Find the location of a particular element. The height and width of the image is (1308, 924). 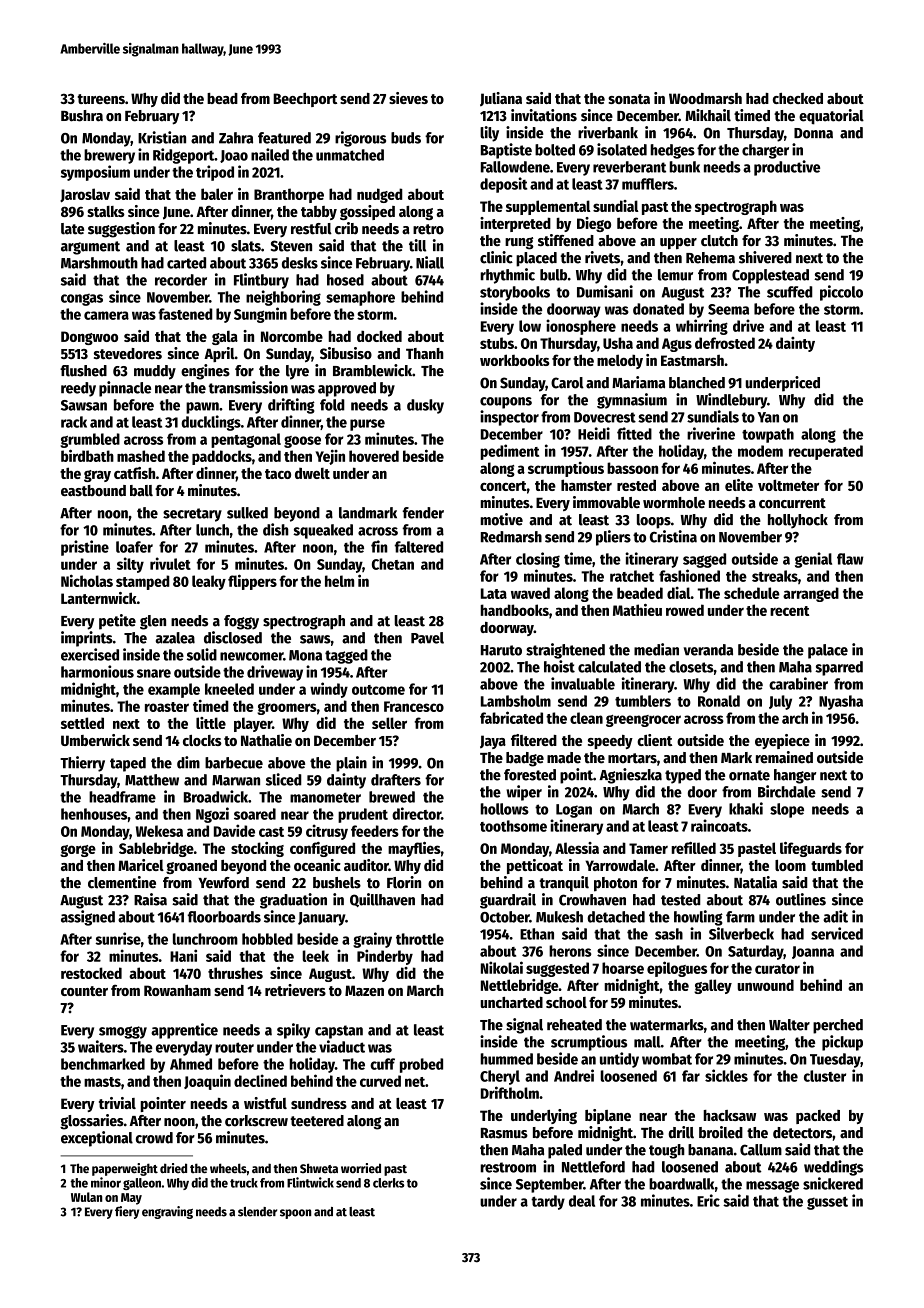

adit is located at coordinates (835, 916).
